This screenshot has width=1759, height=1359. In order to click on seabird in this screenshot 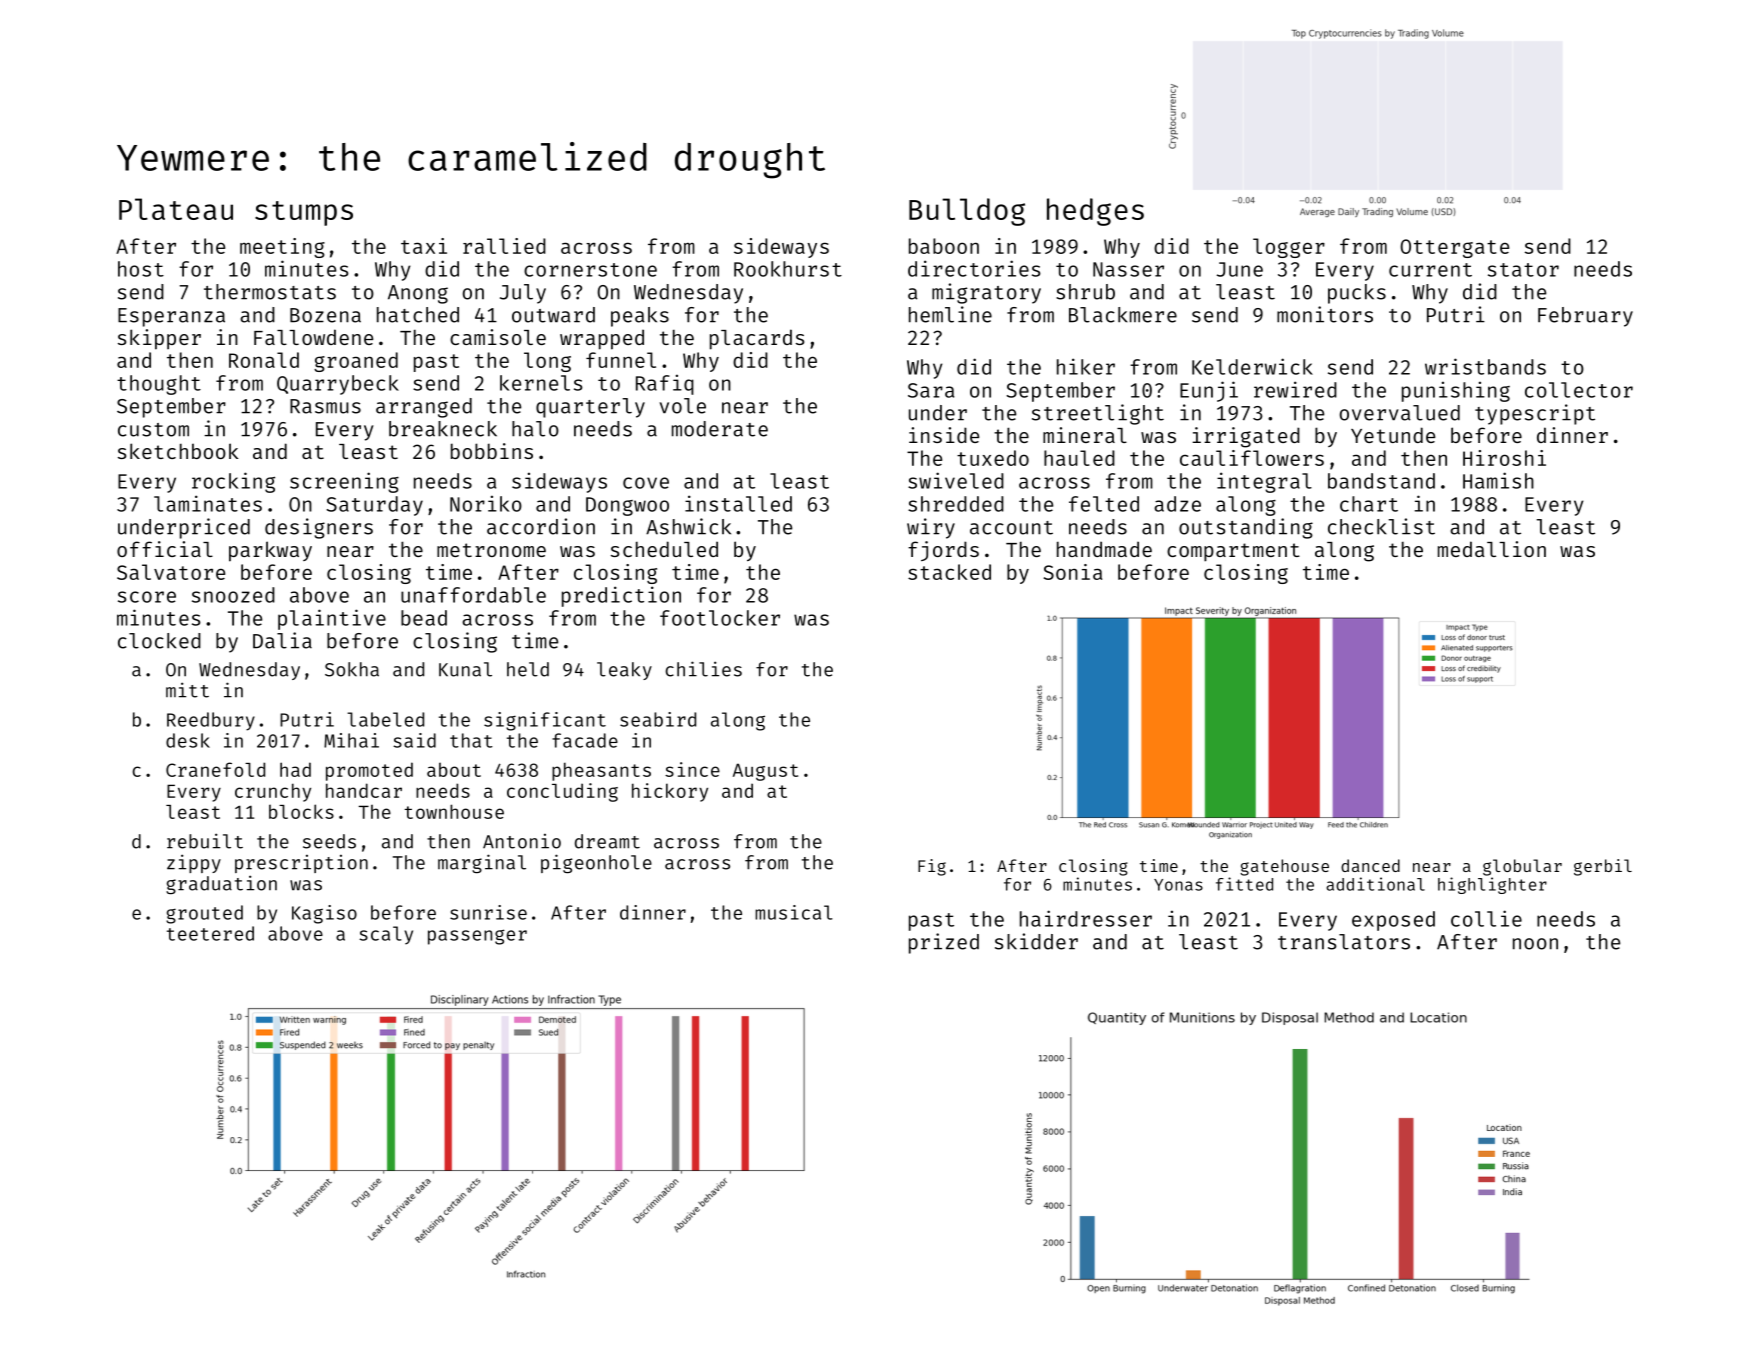, I will do `click(658, 719)`.
